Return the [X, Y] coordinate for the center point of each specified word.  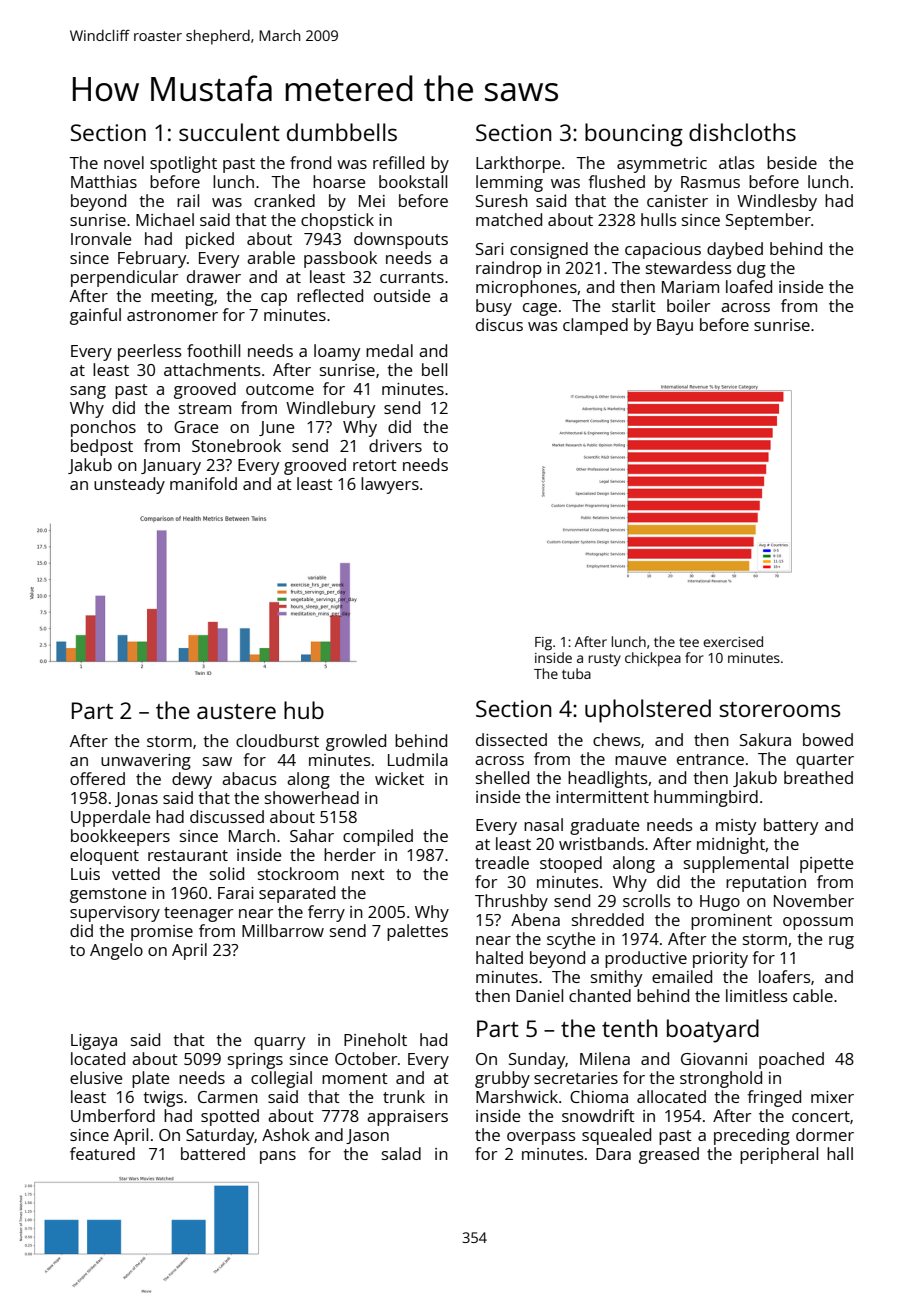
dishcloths [742, 132]
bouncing [634, 135]
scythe [571, 940]
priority [720, 960]
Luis [85, 874]
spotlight [183, 164]
